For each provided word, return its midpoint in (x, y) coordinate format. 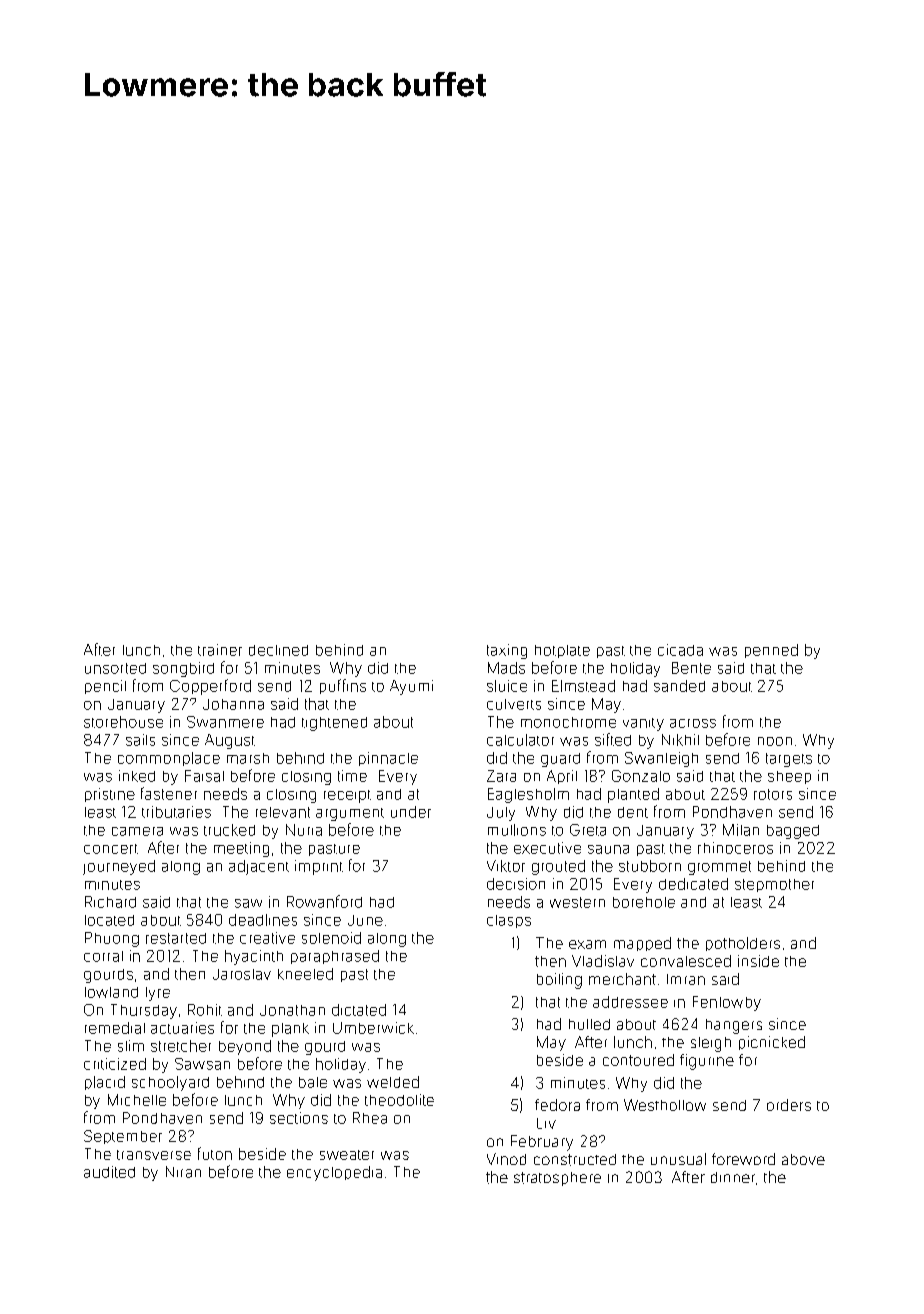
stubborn (650, 866)
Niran (183, 1172)
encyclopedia (334, 1173)
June (365, 920)
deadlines (263, 920)
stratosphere (557, 1179)
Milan (741, 830)
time (352, 776)
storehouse (123, 722)
